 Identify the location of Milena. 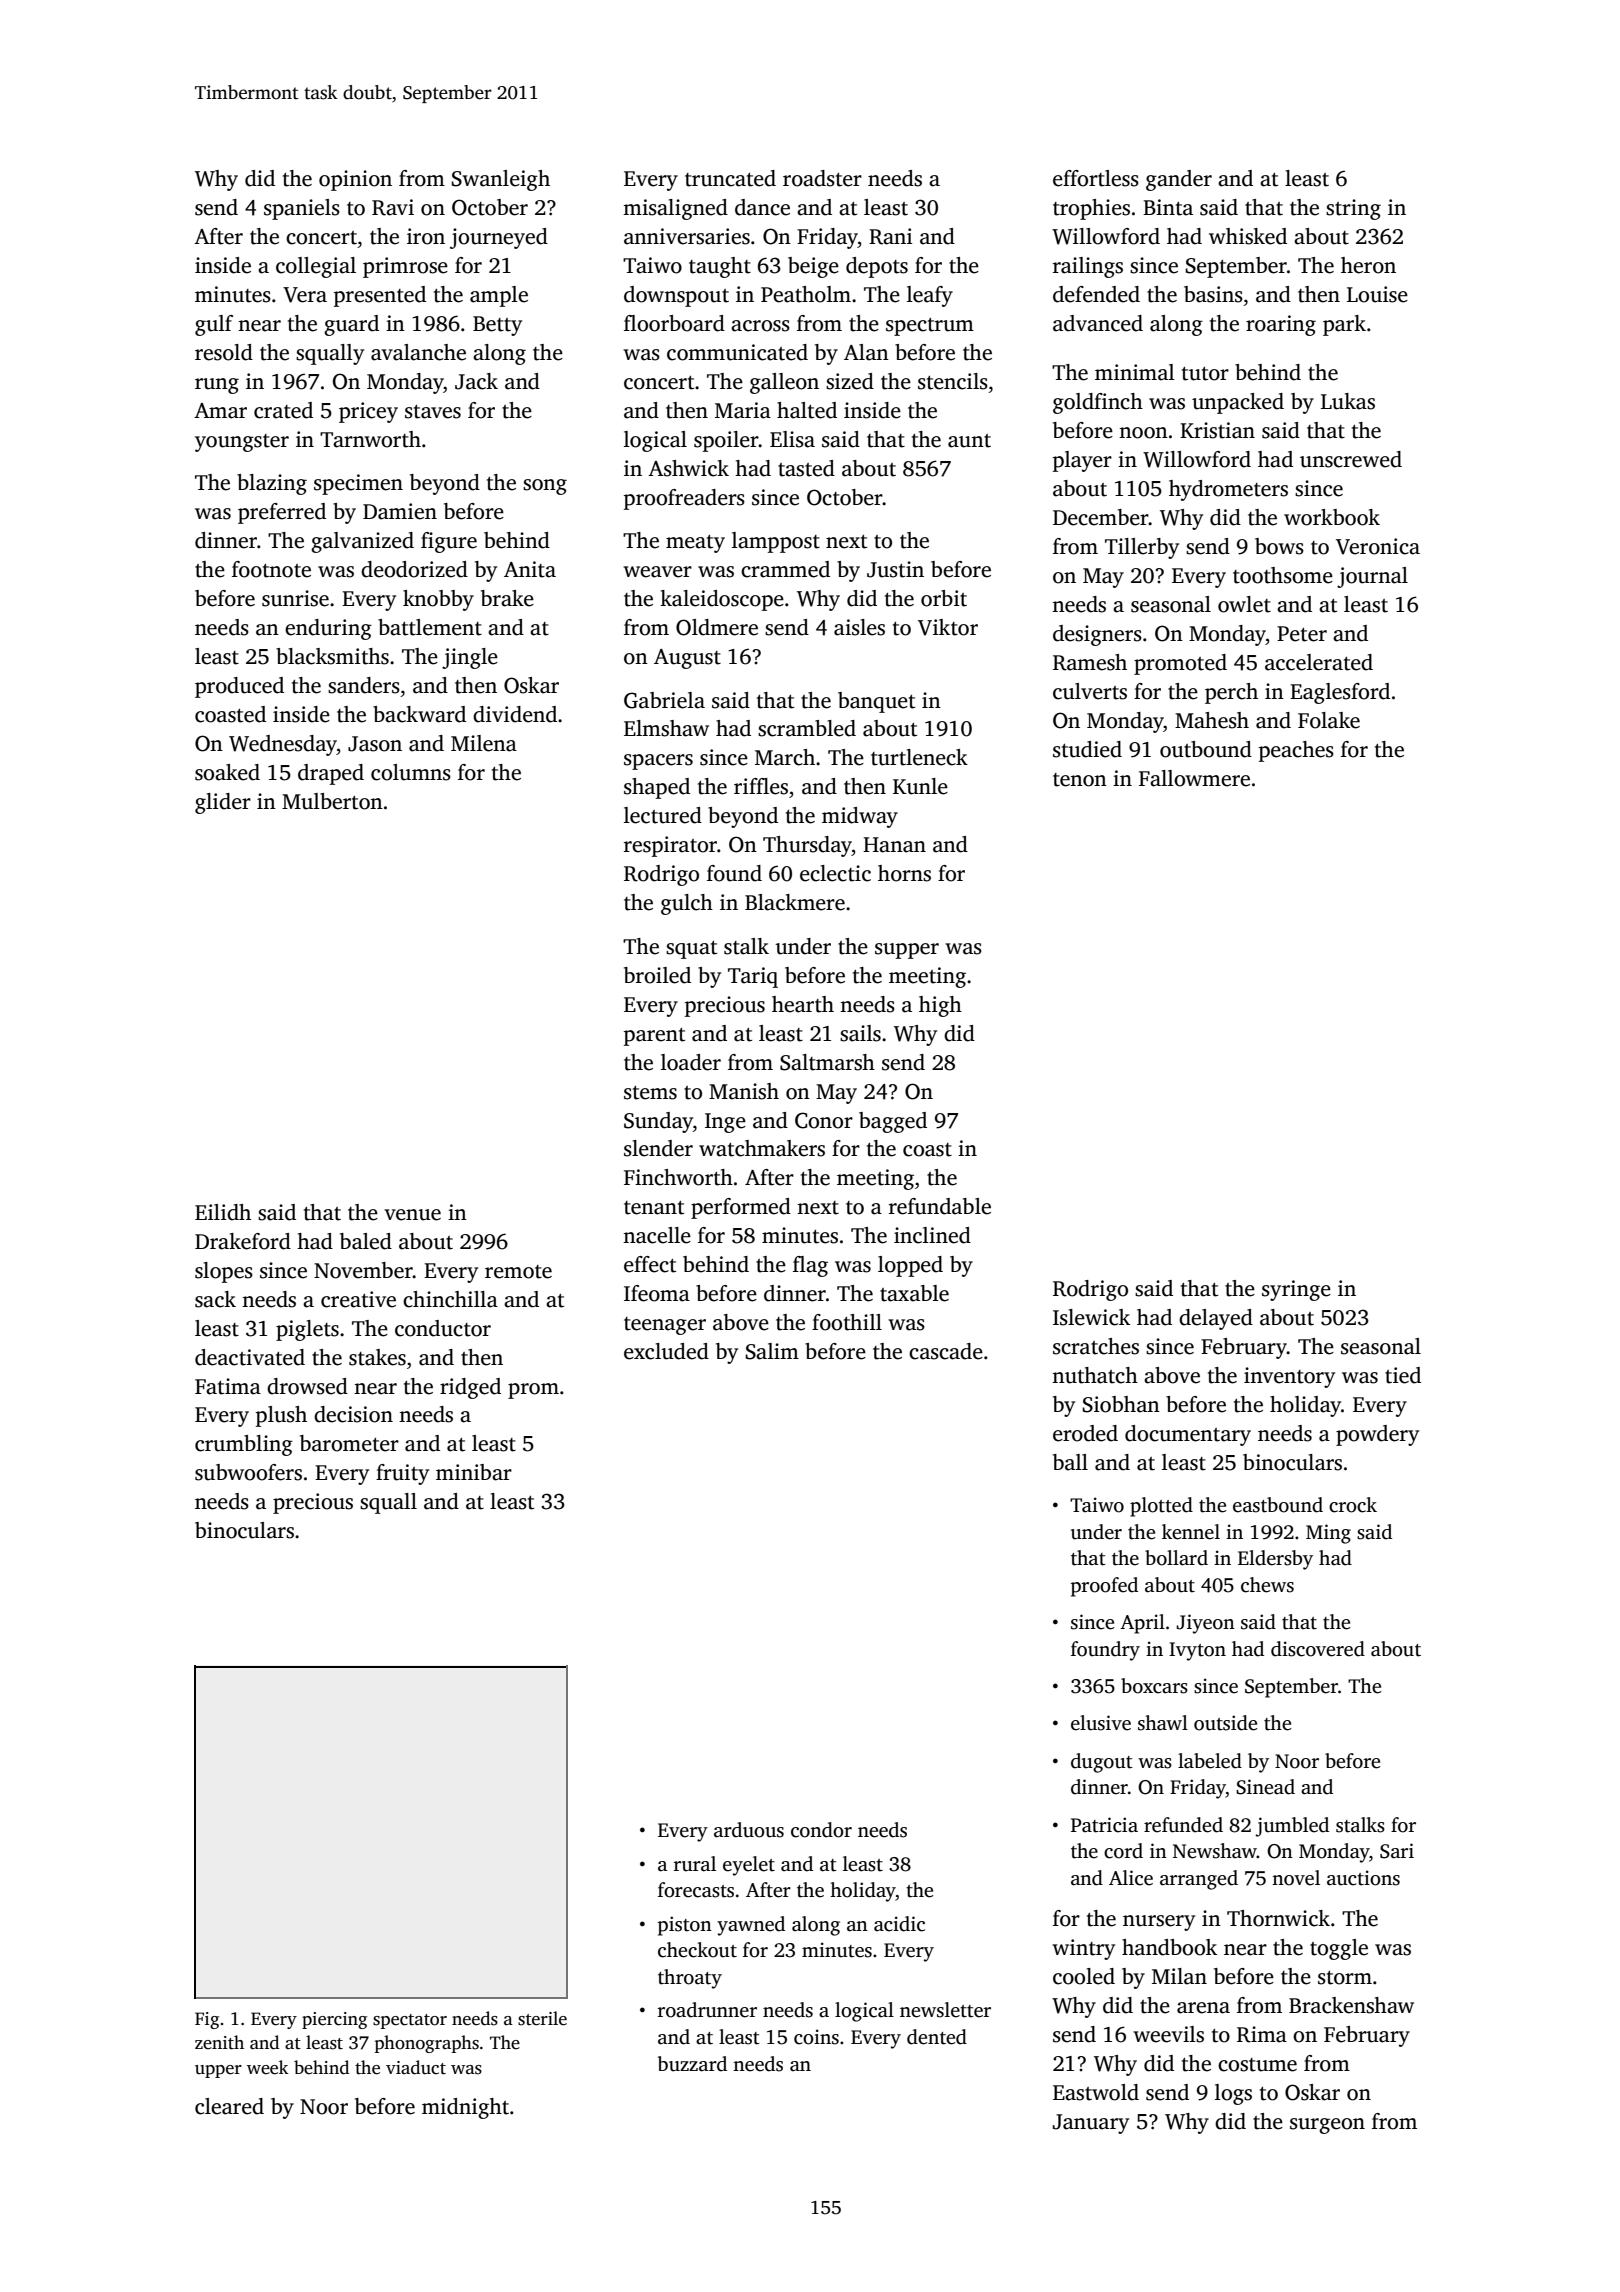
(484, 743).
